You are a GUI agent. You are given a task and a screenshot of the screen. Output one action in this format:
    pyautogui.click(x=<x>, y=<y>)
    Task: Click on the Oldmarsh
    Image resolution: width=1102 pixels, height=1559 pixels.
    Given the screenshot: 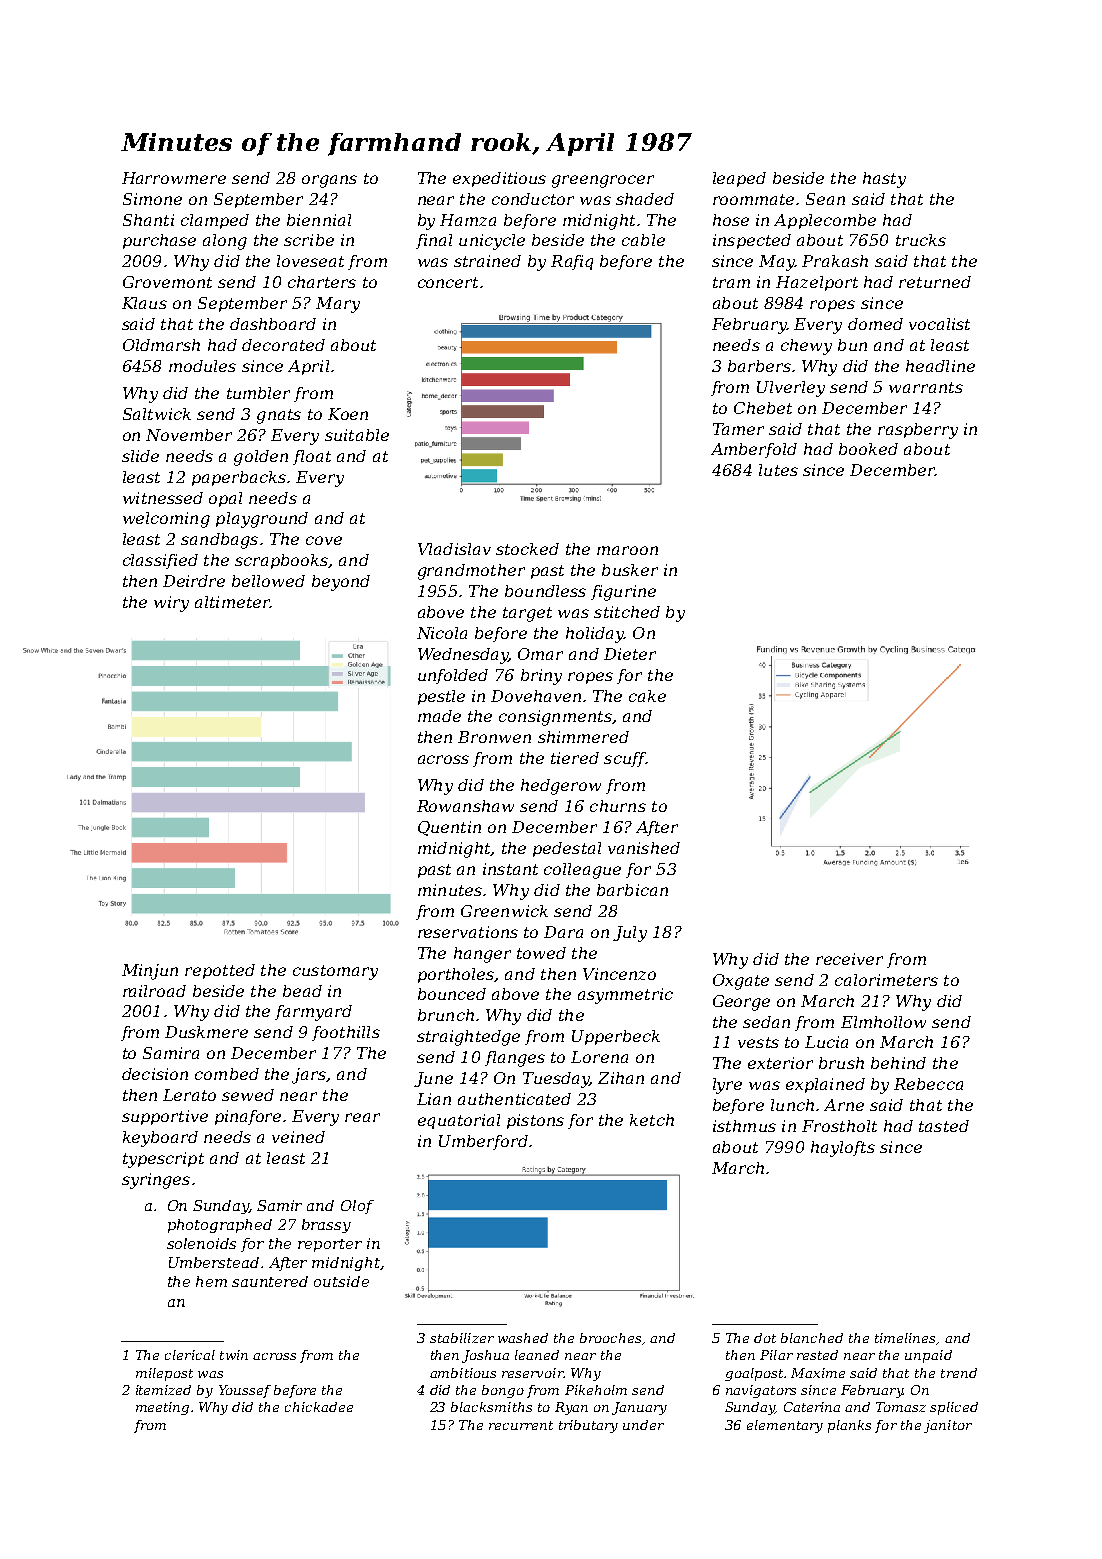 What is the action you would take?
    pyautogui.click(x=161, y=345)
